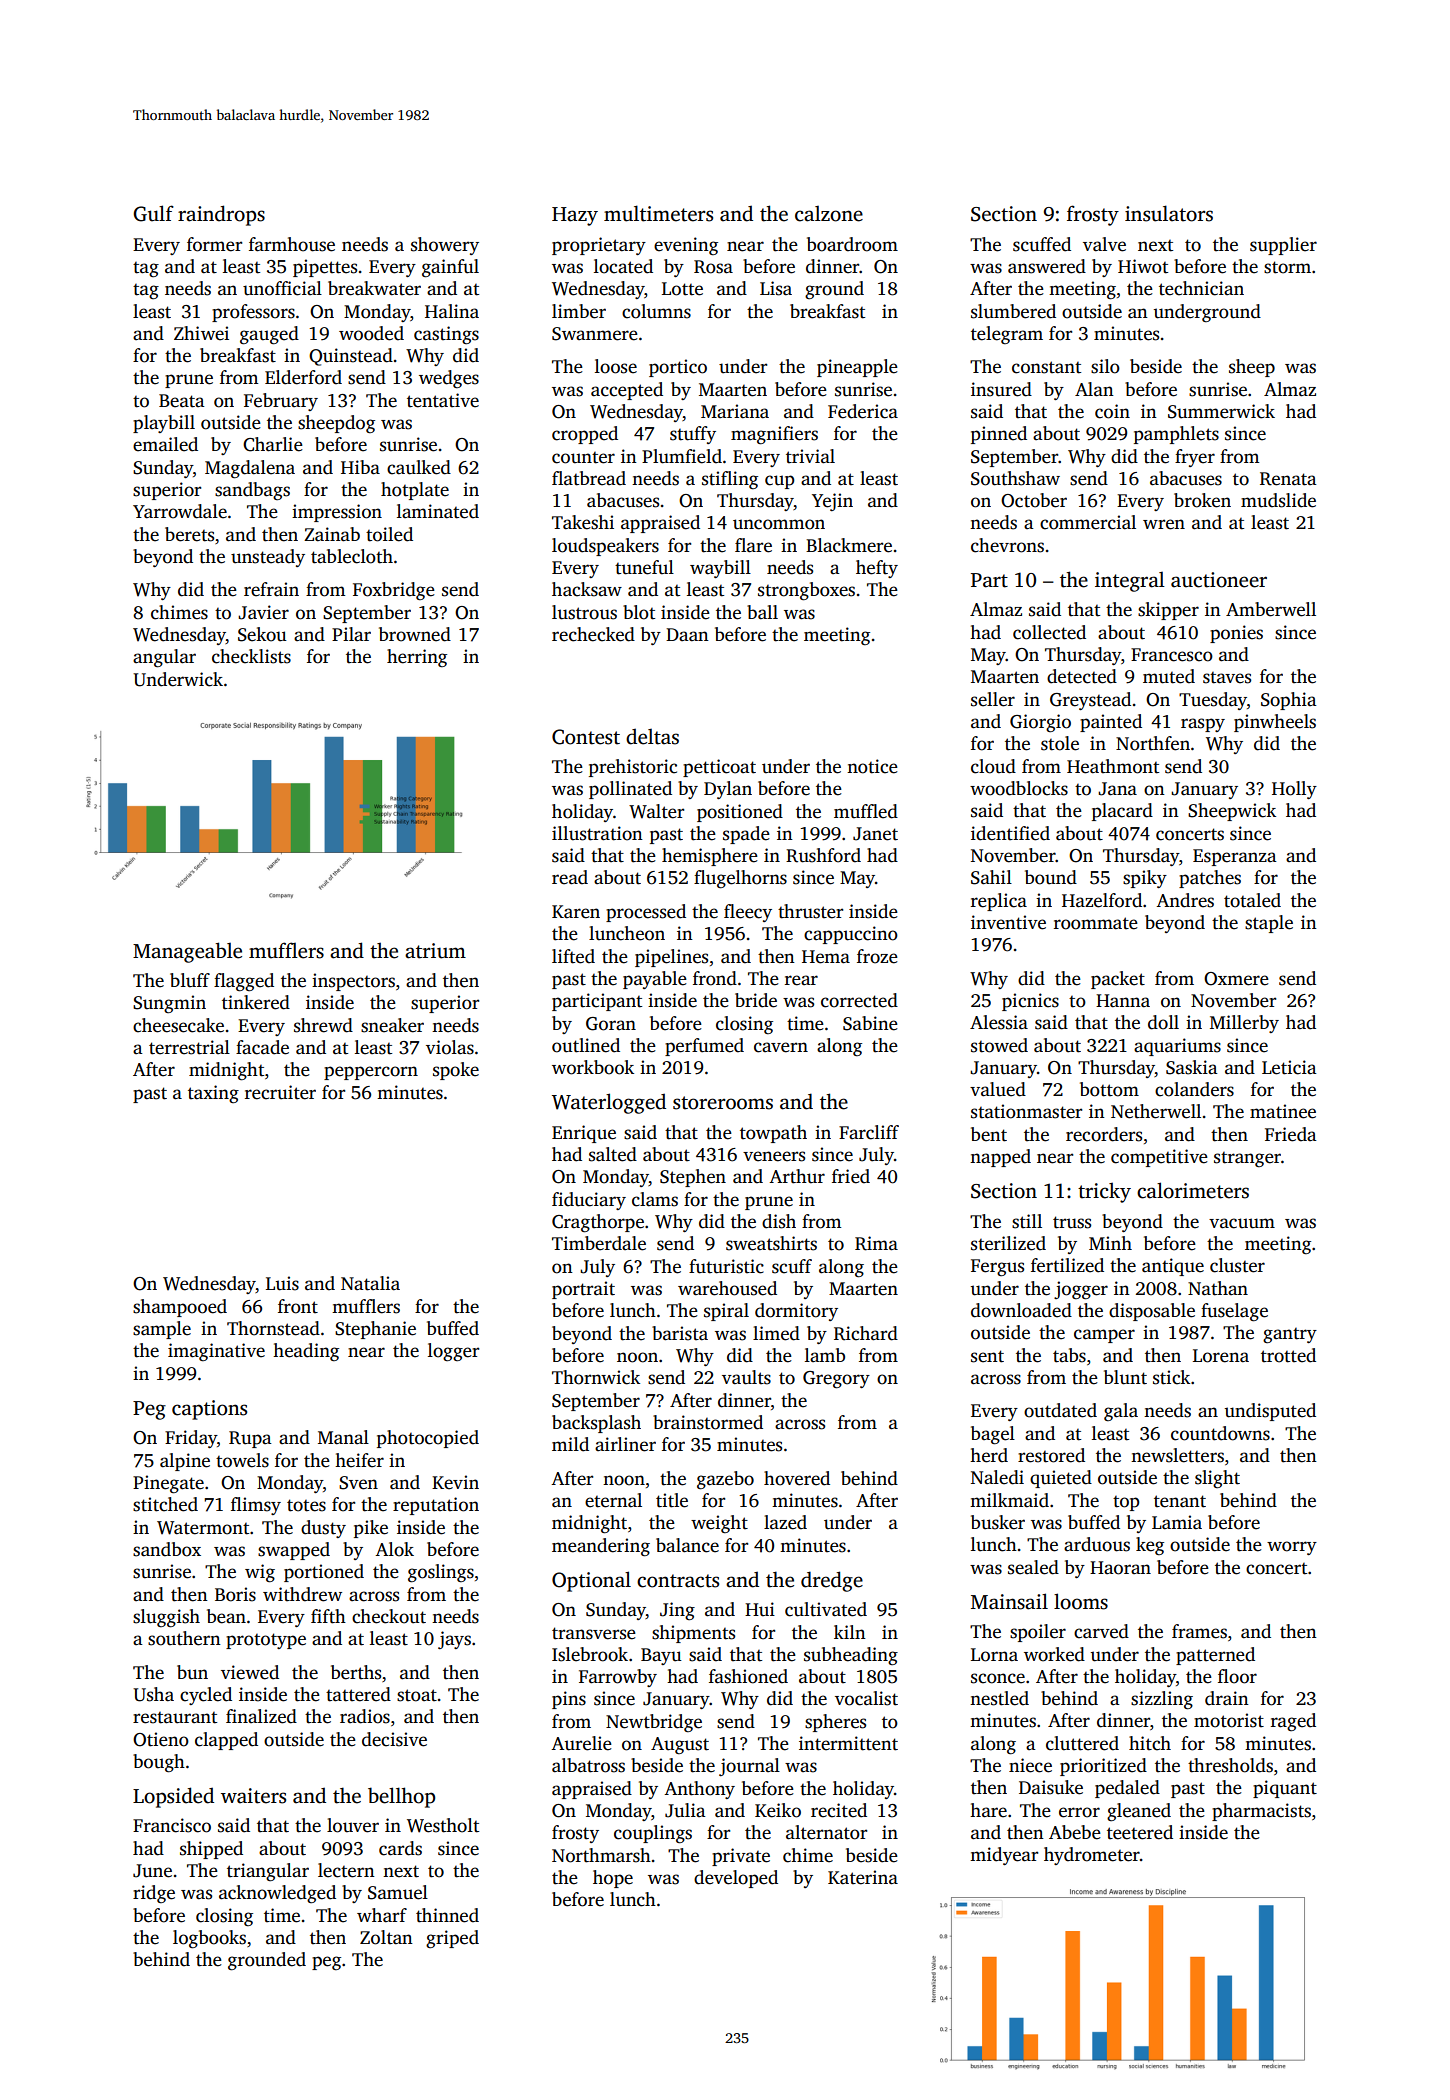 The height and width of the page is (2100, 1450). Describe the element at coordinates (863, 1877) in the page. I see `Katerina` at that location.
